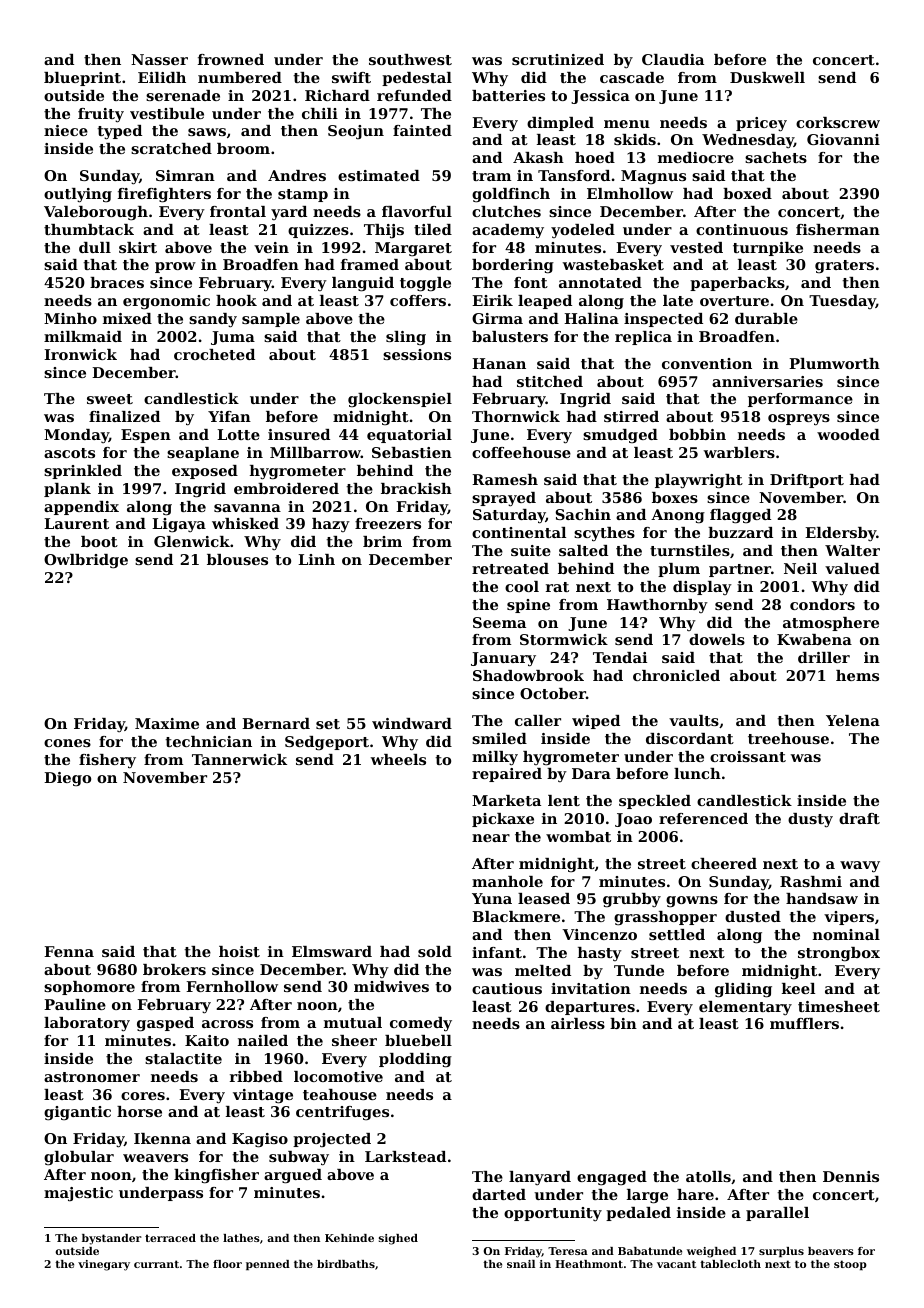 This screenshot has height=1308, width=924. I want to click on coffers, so click(418, 300).
